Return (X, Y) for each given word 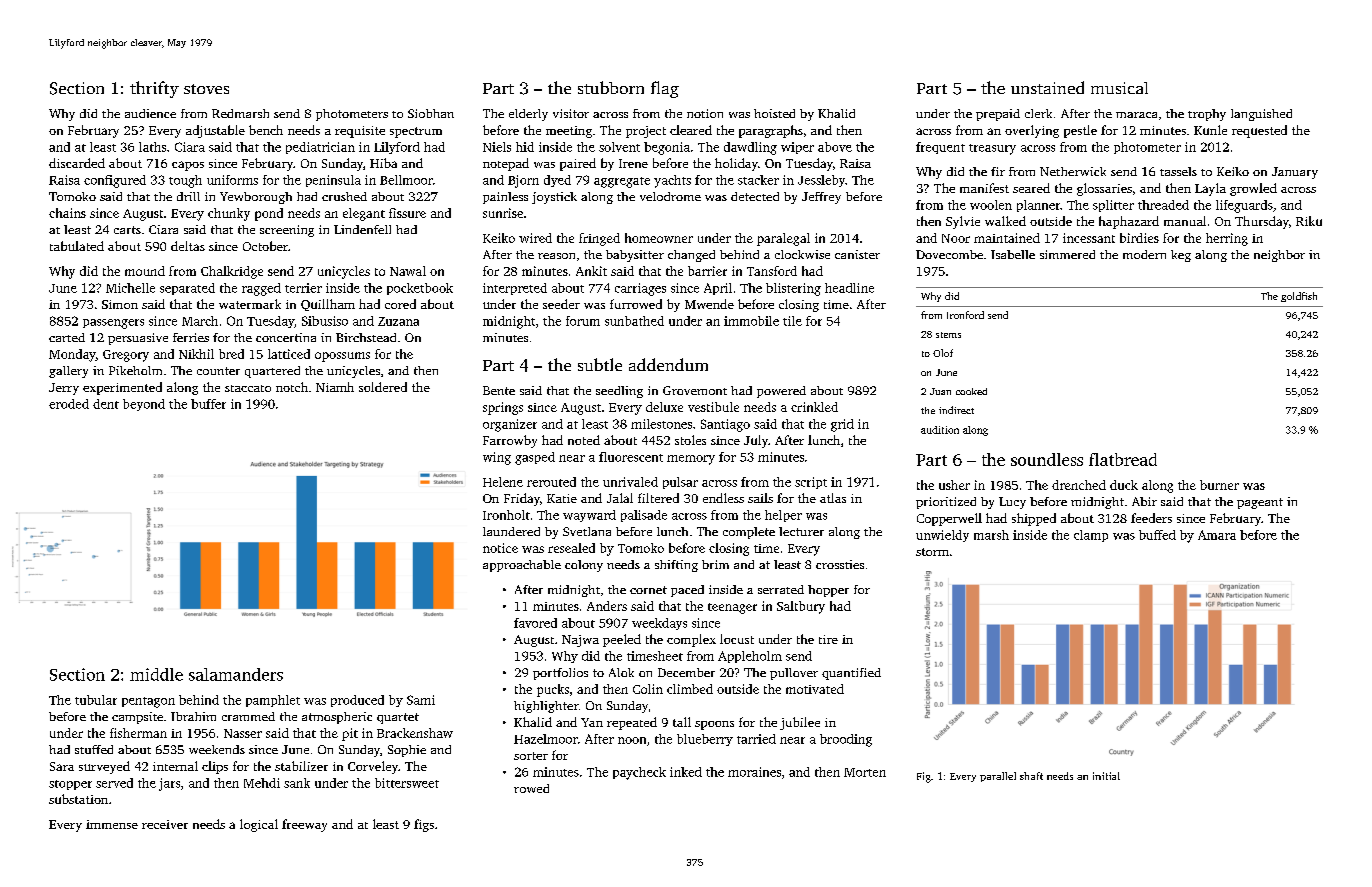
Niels (497, 147)
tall (682, 722)
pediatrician (320, 148)
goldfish (1299, 297)
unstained (1047, 87)
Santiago (725, 425)
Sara (62, 766)
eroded (69, 404)
